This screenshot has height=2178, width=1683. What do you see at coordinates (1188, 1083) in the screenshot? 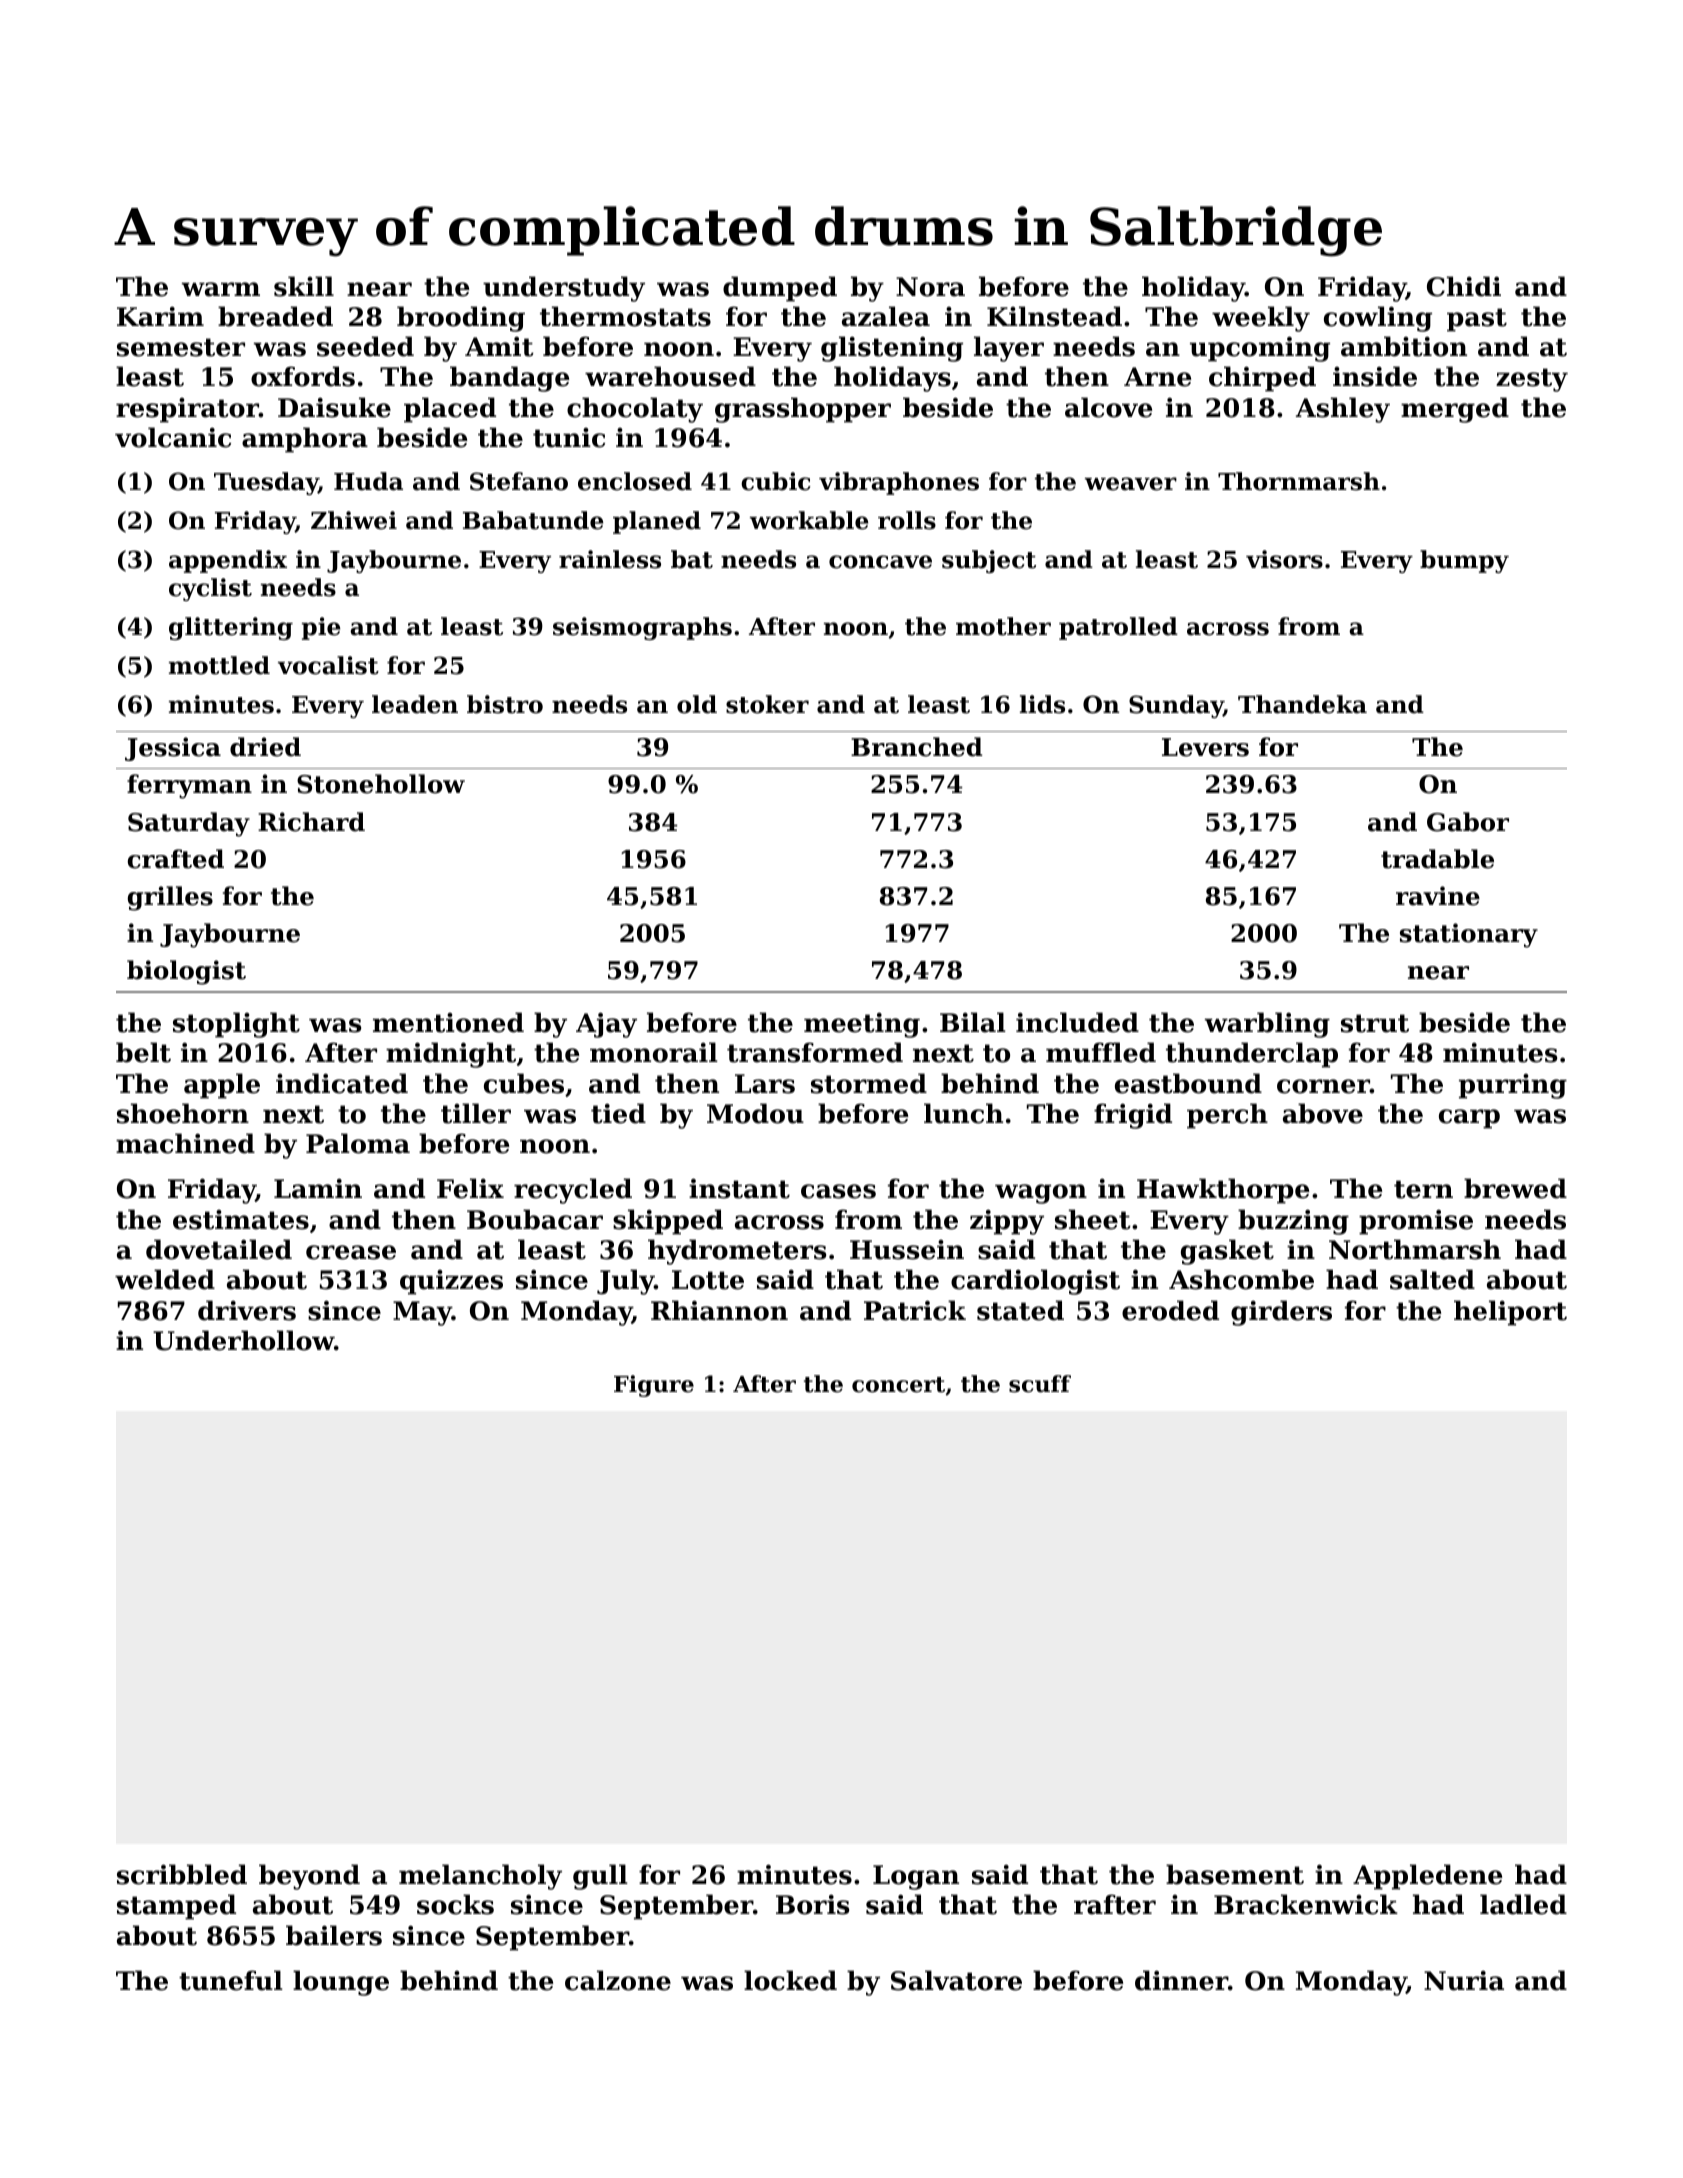
I see `eastbound` at bounding box center [1188, 1083].
